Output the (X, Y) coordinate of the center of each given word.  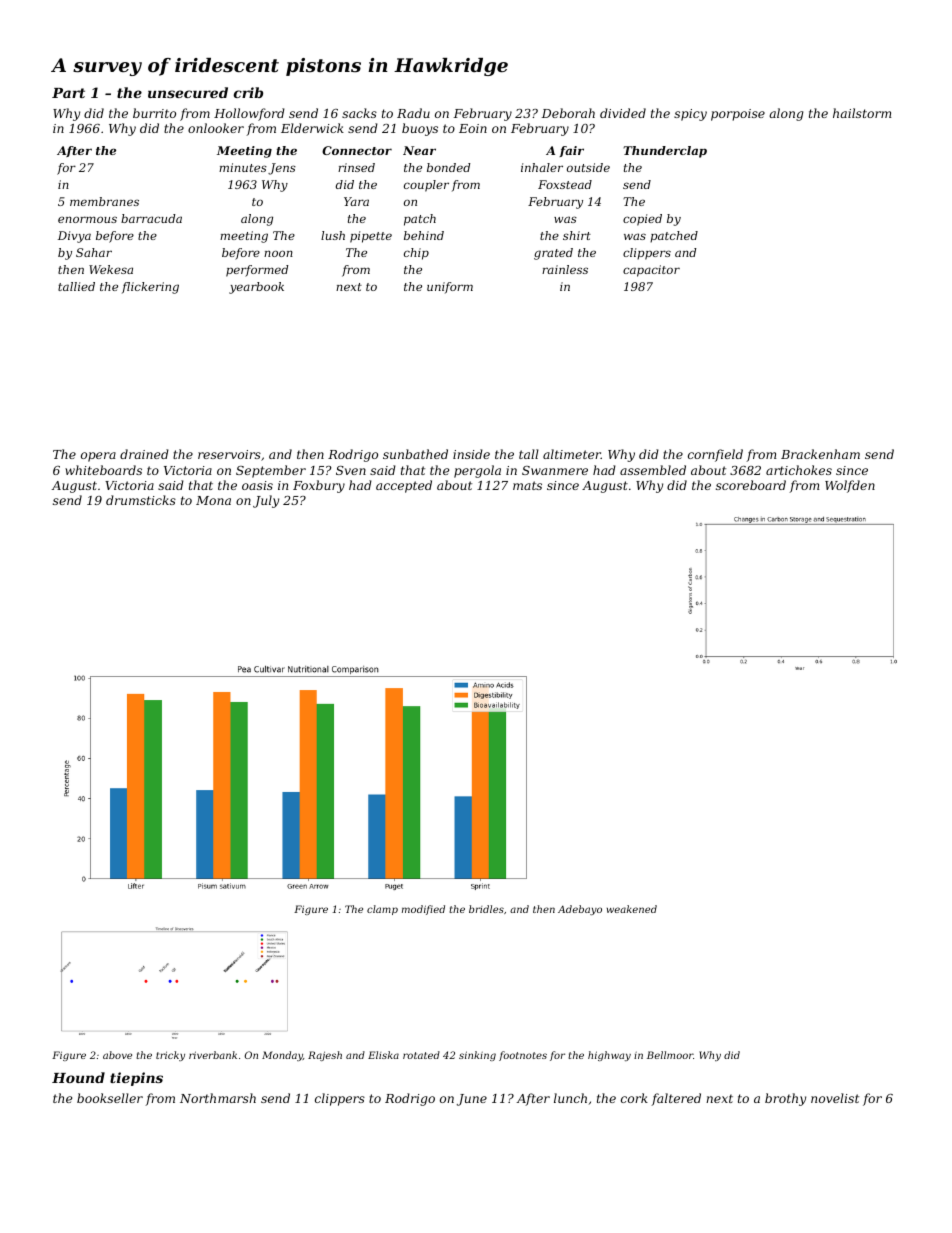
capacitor (651, 271)
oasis (257, 485)
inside (471, 454)
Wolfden (850, 486)
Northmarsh (218, 1098)
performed (257, 271)
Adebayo (580, 910)
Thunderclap (665, 152)
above (117, 1055)
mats (527, 485)
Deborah (568, 113)
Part (68, 93)
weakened (632, 909)
